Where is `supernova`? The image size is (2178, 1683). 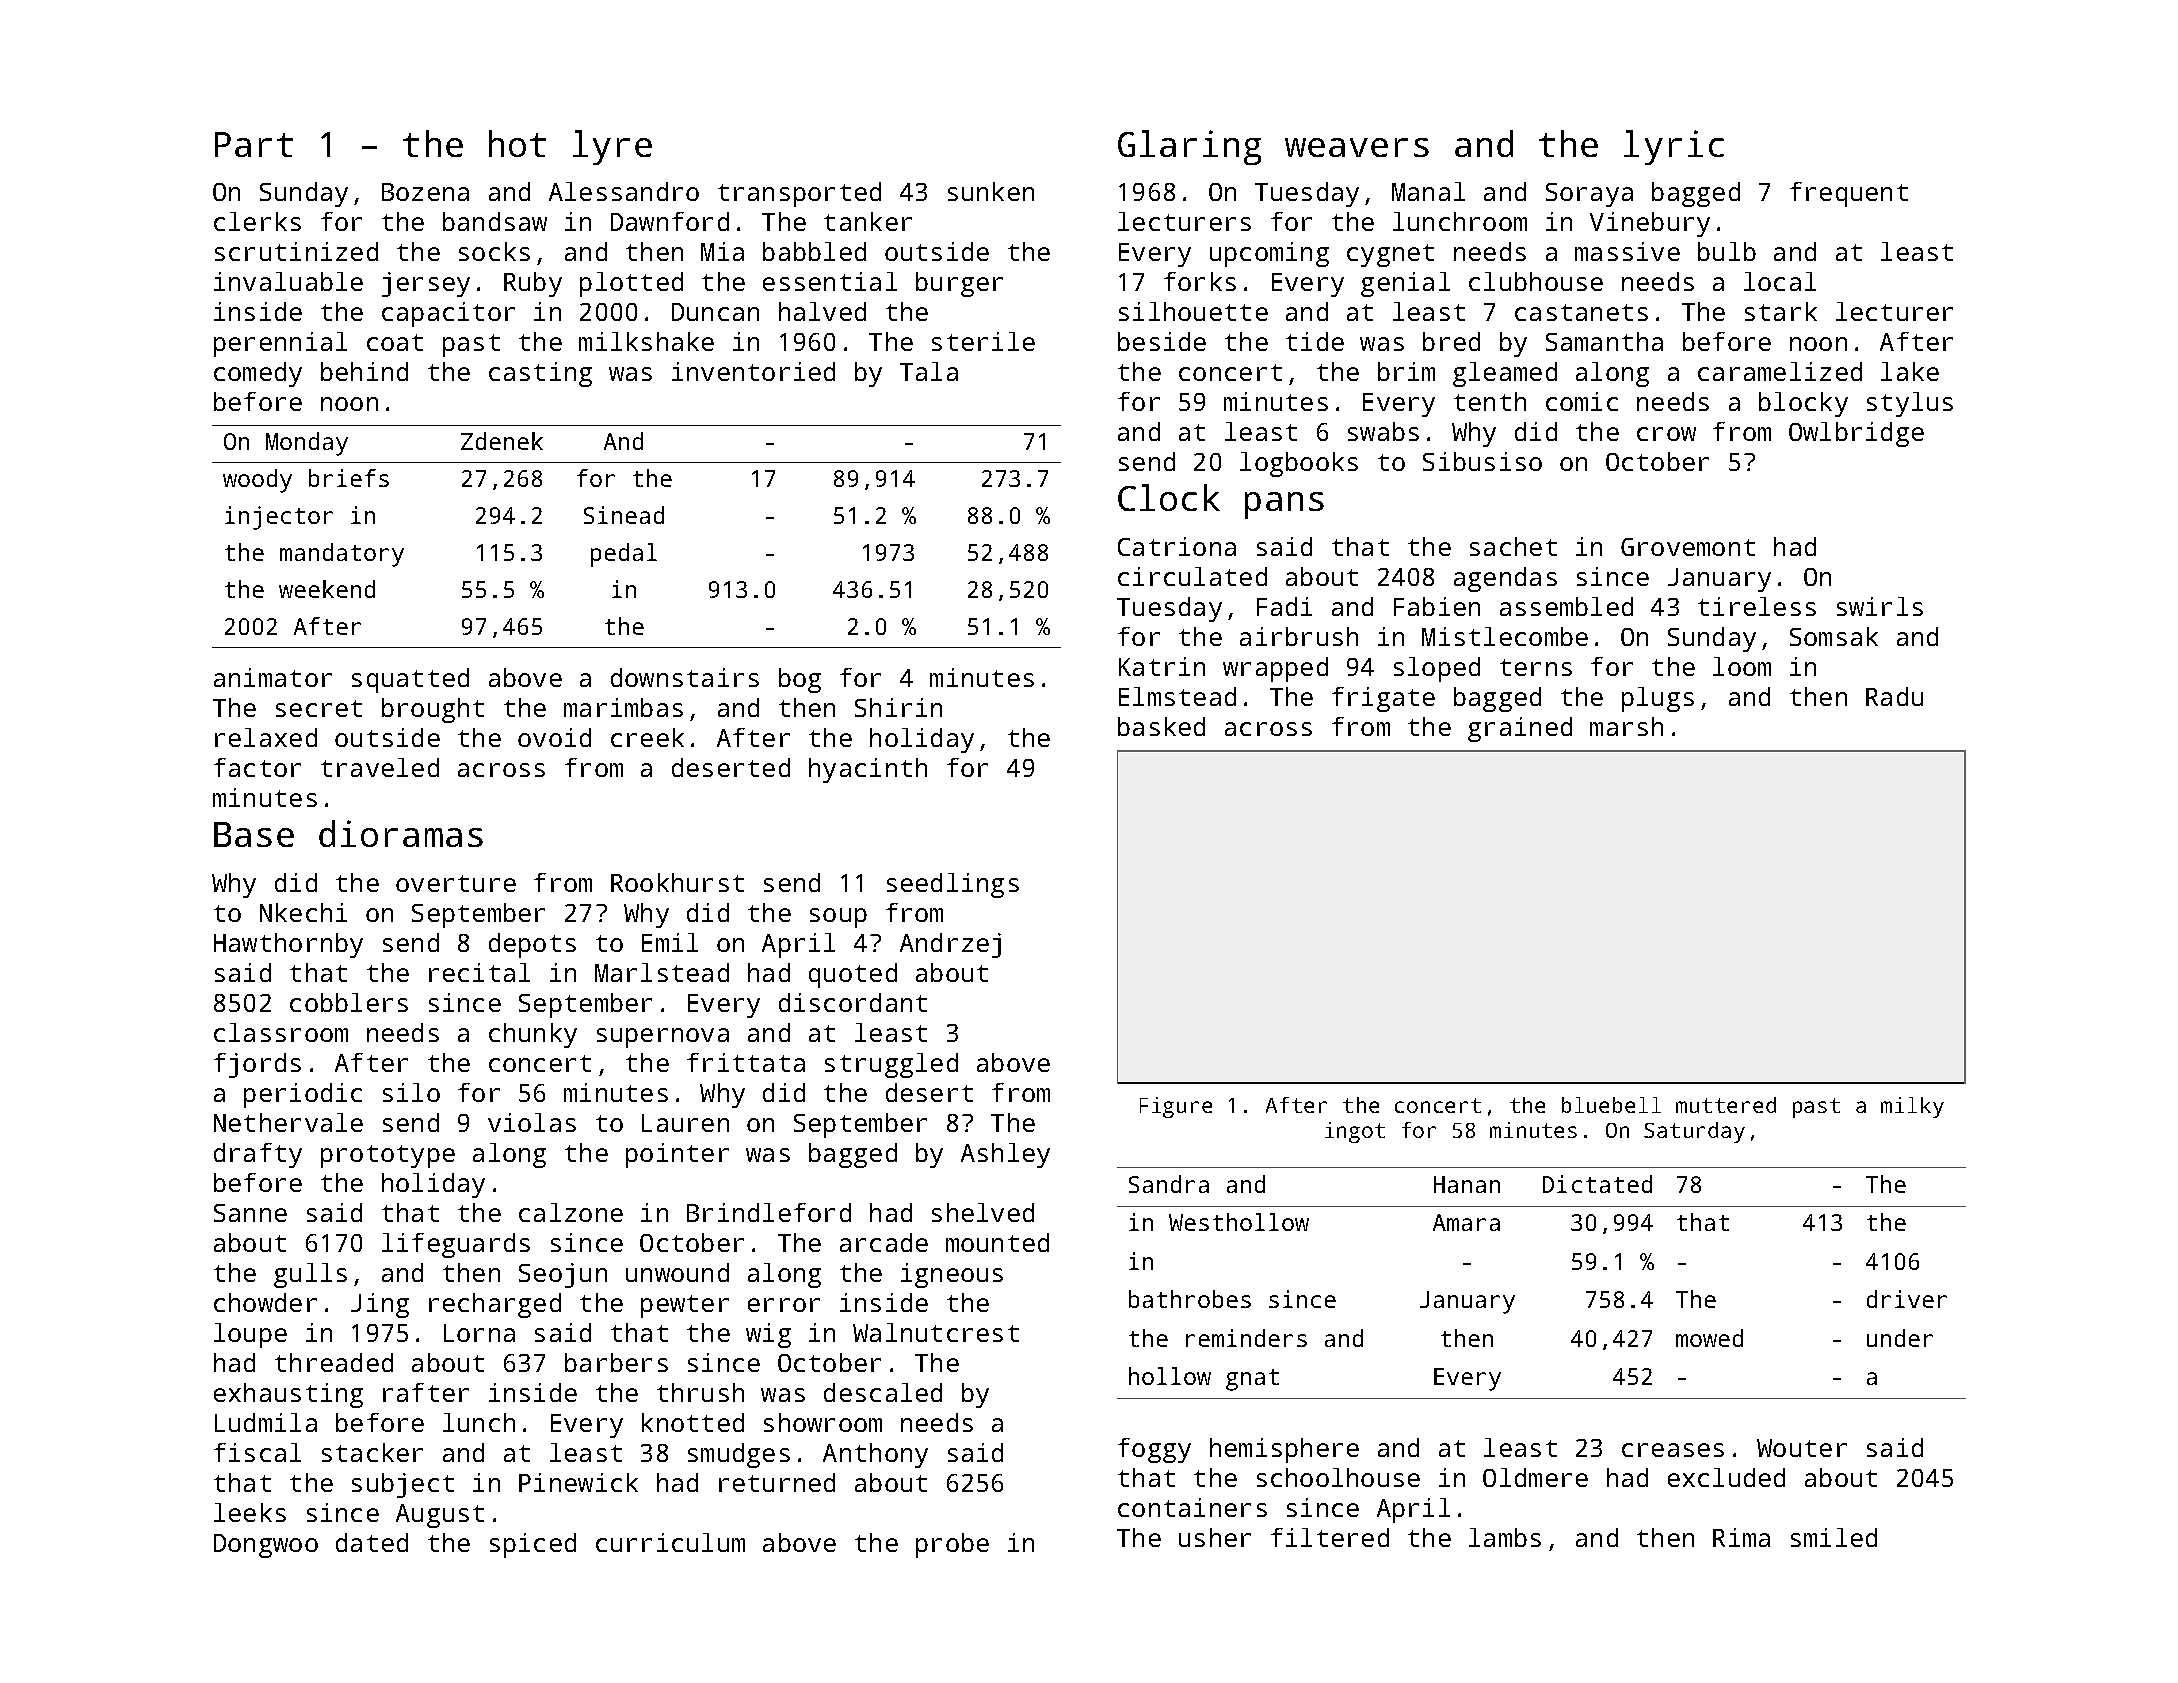 supernova is located at coordinates (663, 1038).
